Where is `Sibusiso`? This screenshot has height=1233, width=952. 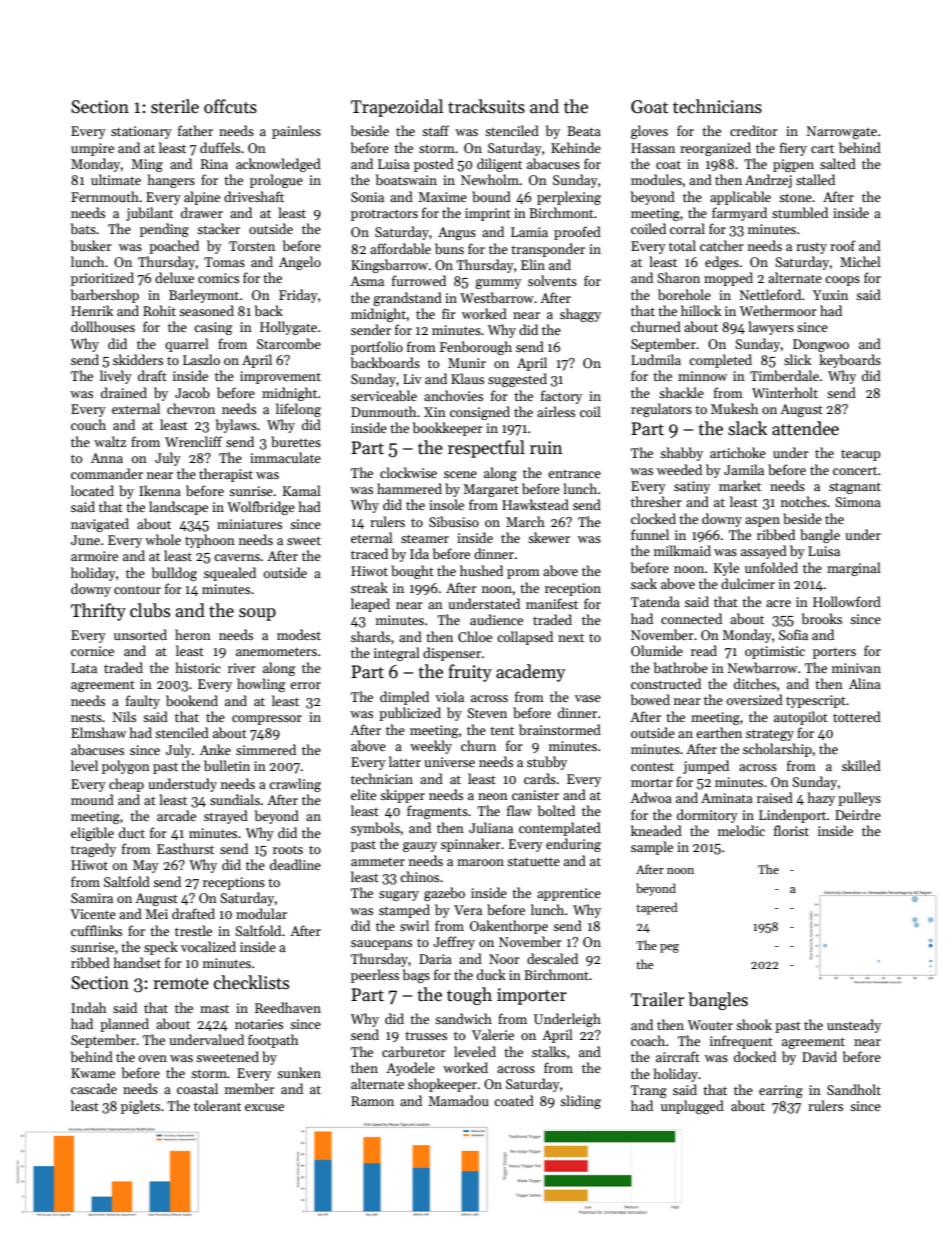
Sibusiso is located at coordinates (454, 521).
